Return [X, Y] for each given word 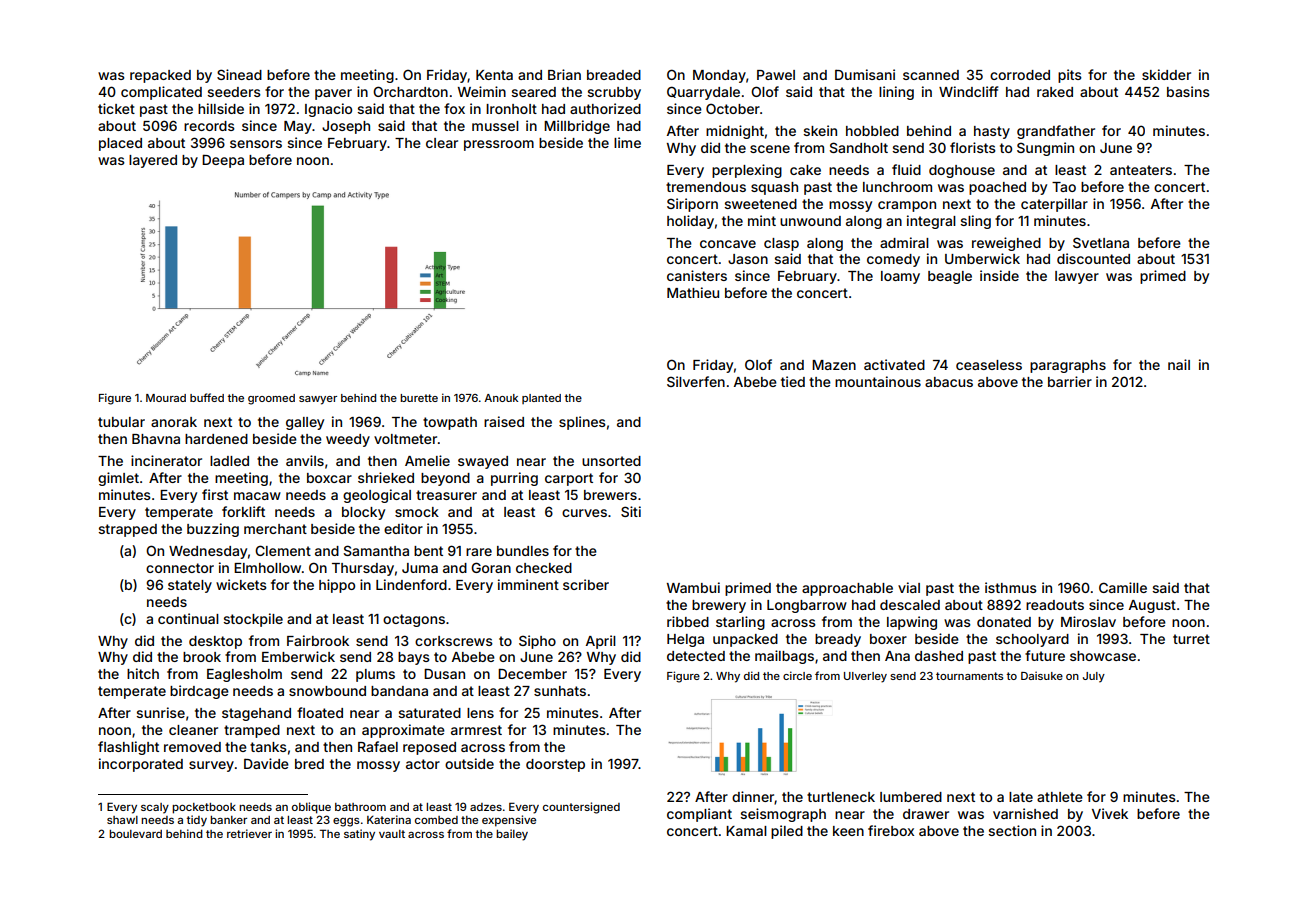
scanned [931, 75]
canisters [697, 275]
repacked [160, 76]
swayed [483, 462]
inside [999, 275]
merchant [275, 529]
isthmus [1011, 587]
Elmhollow [267, 568]
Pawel [776, 75]
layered [153, 161]
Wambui [693, 587]
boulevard [135, 834]
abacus [949, 382]
